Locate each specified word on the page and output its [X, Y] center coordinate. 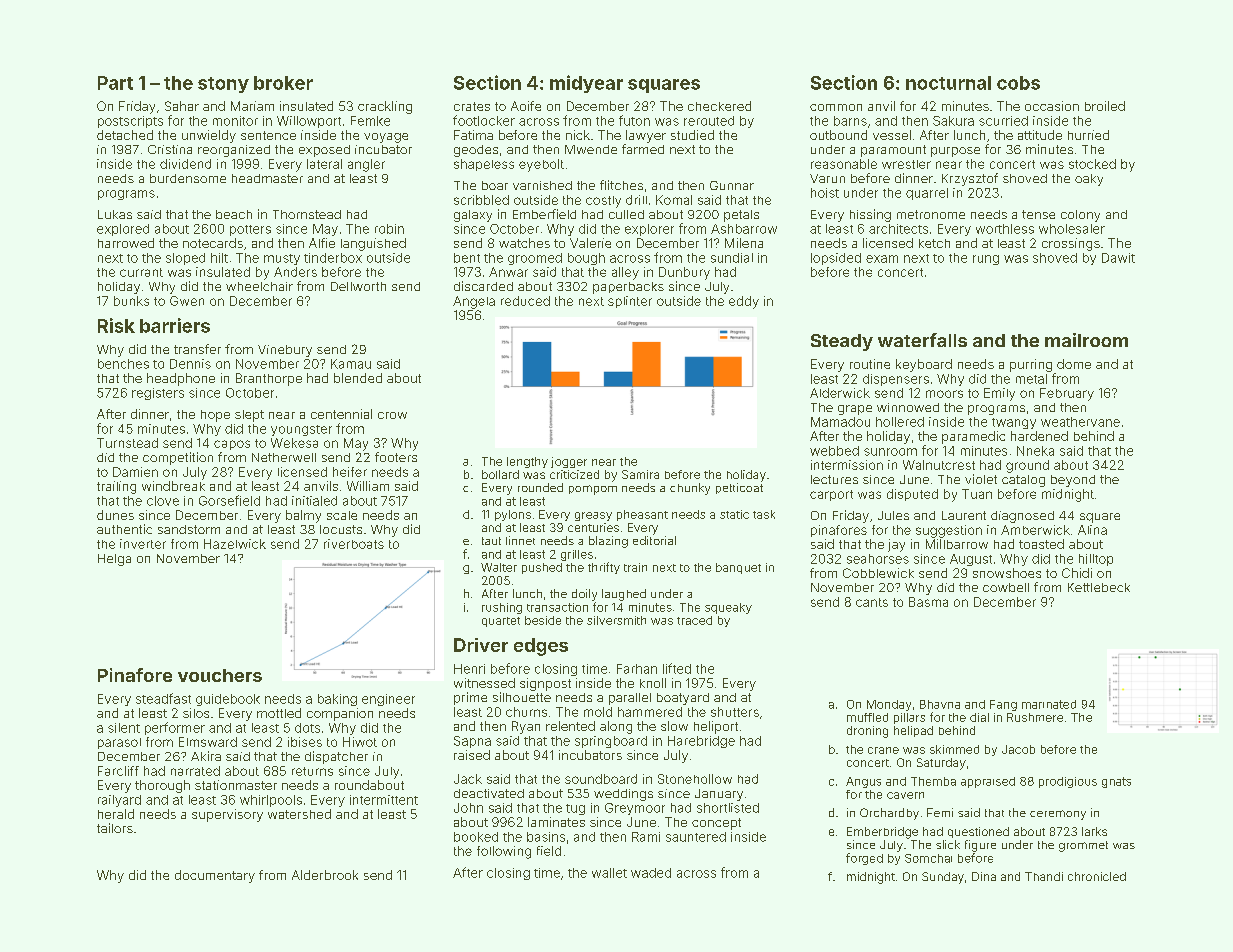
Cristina [170, 149]
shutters [735, 712]
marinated [1049, 704]
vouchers [220, 675]
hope [215, 416]
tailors [115, 828]
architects [898, 229]
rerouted [709, 121]
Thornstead [307, 214]
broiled [1105, 106]
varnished [542, 185]
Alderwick [840, 393]
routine [870, 364]
